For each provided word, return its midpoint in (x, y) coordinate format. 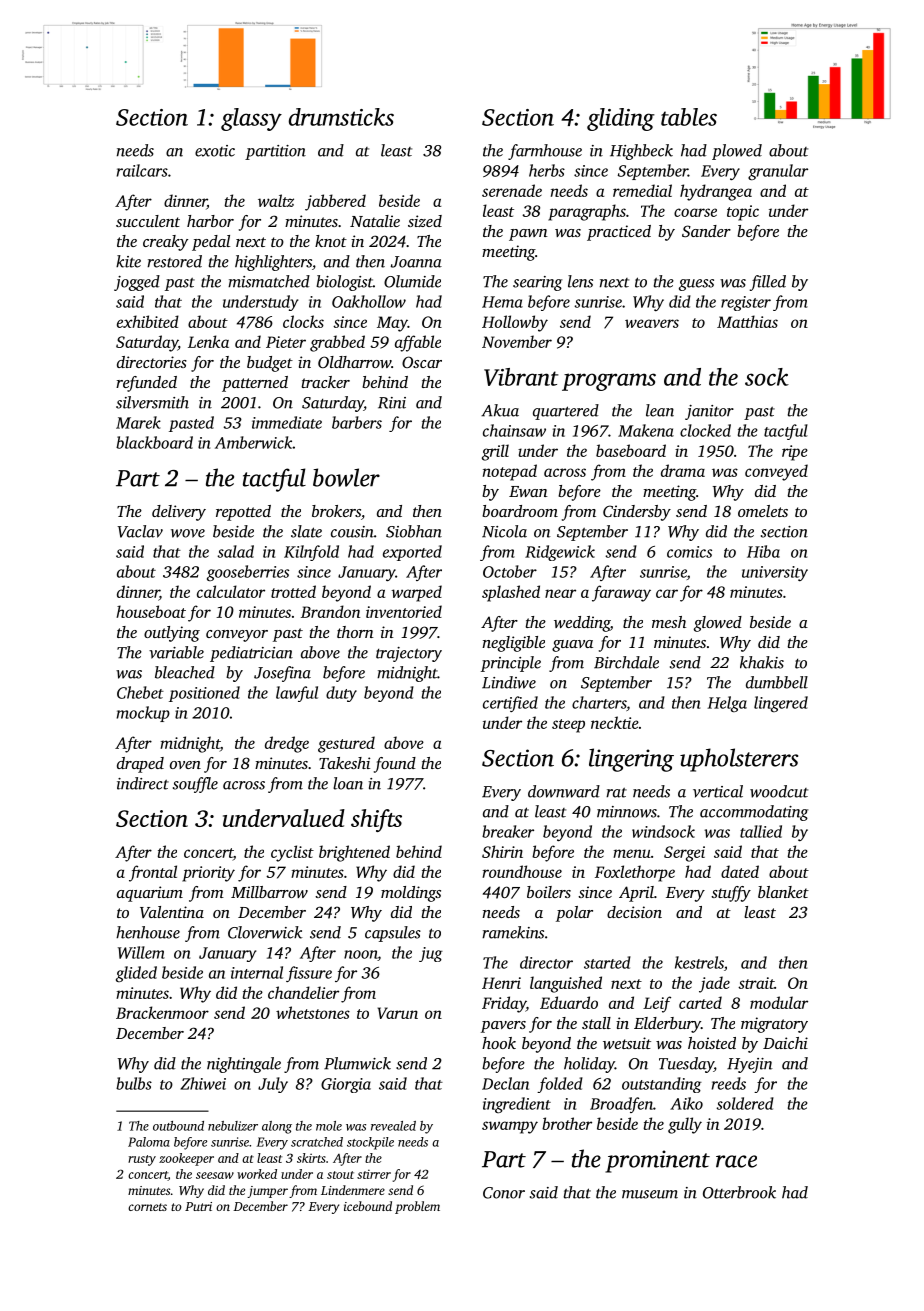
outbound (178, 1126)
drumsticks (341, 117)
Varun (398, 1013)
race (736, 1161)
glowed (718, 624)
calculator (231, 591)
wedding (582, 624)
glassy (251, 119)
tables (689, 117)
